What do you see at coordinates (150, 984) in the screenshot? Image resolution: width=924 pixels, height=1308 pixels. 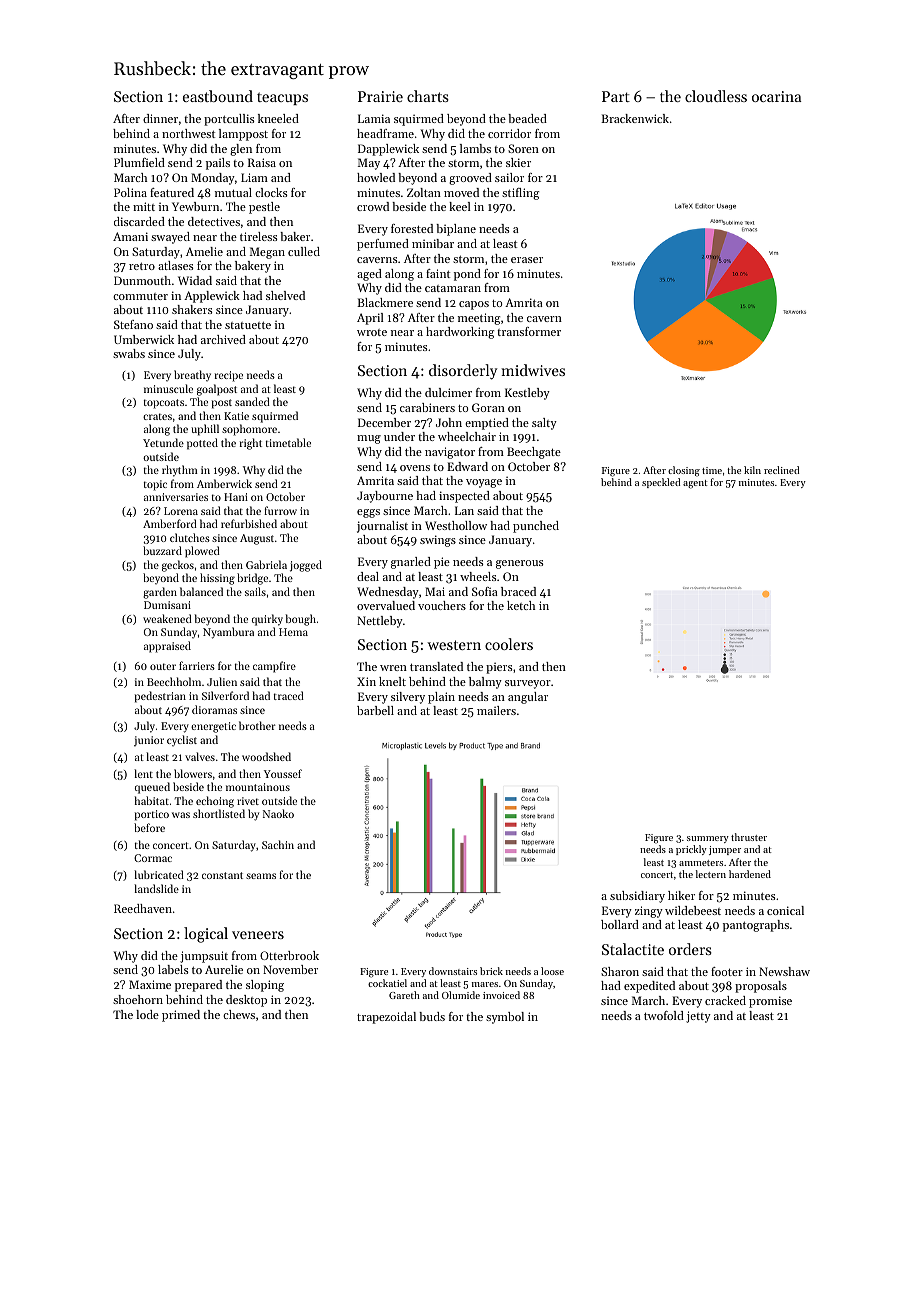 I see `Maxime` at bounding box center [150, 984].
